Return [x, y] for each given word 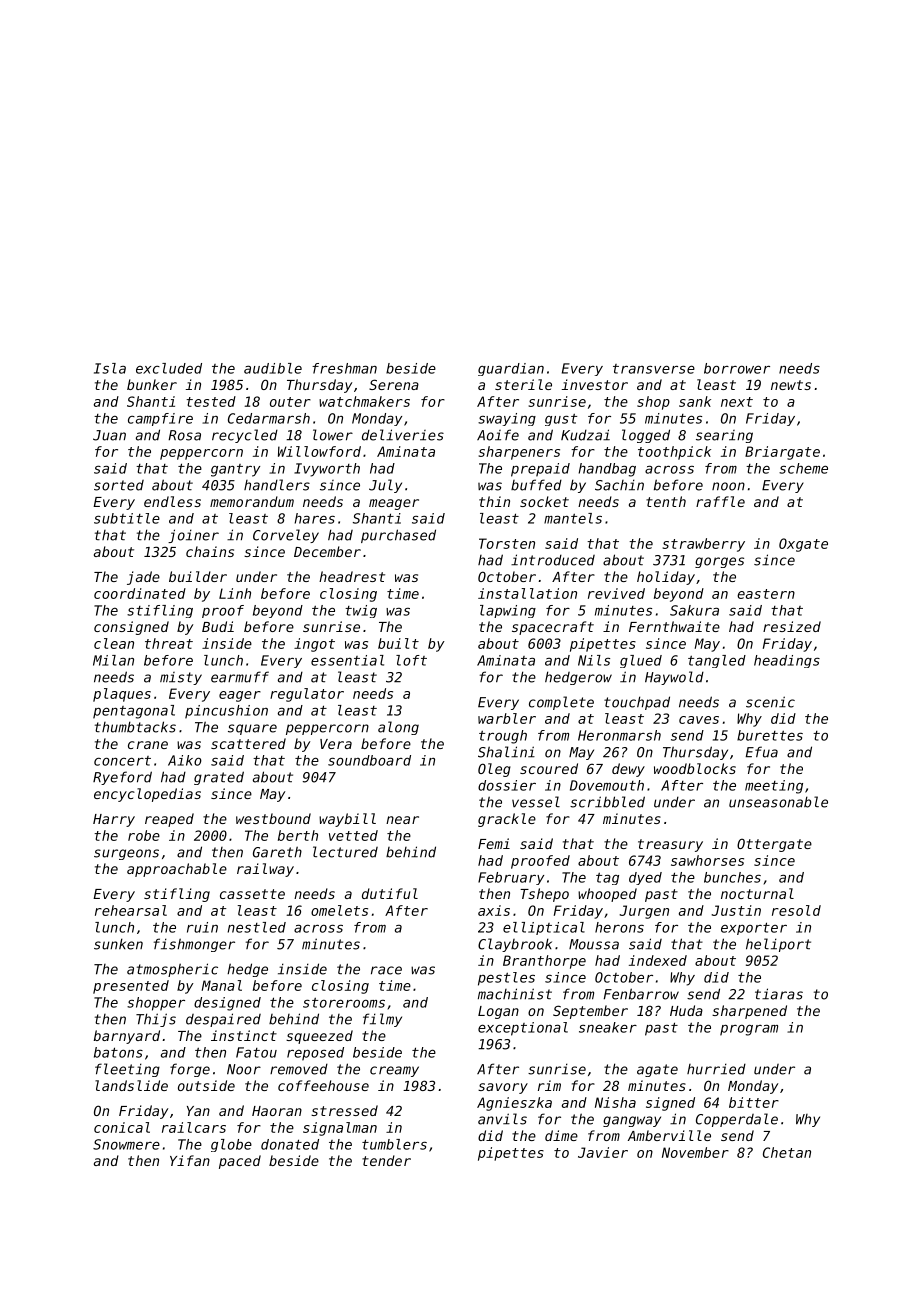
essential [347, 660]
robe [144, 835]
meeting [774, 787]
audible [273, 368]
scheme [803, 468]
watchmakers [364, 401]
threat [169, 643]
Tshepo [544, 895]
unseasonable [778, 802]
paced [240, 1162]
